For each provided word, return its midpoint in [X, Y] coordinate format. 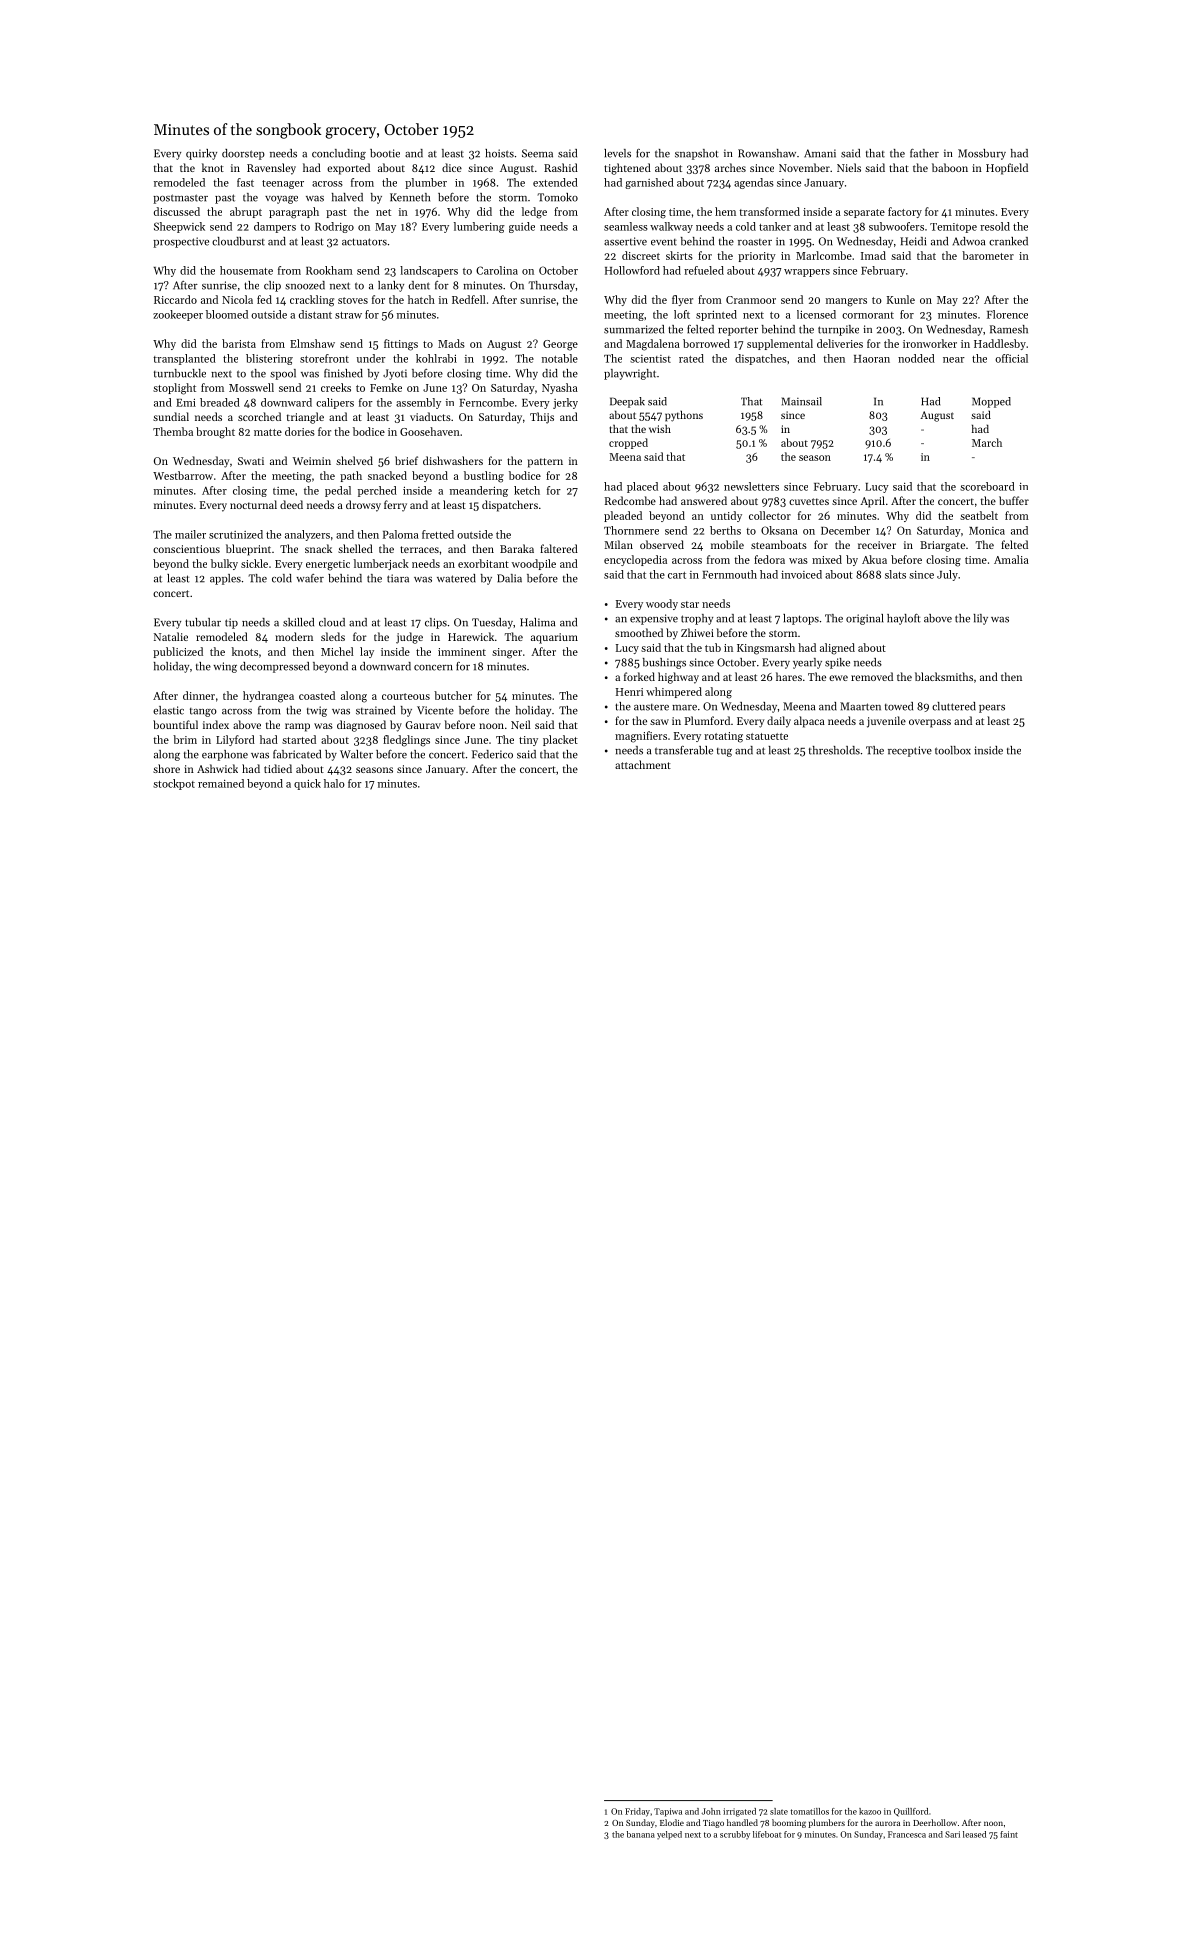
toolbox [953, 750]
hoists [499, 153]
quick [307, 784]
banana [641, 1834]
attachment [643, 764]
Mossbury [982, 154]
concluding [339, 154]
